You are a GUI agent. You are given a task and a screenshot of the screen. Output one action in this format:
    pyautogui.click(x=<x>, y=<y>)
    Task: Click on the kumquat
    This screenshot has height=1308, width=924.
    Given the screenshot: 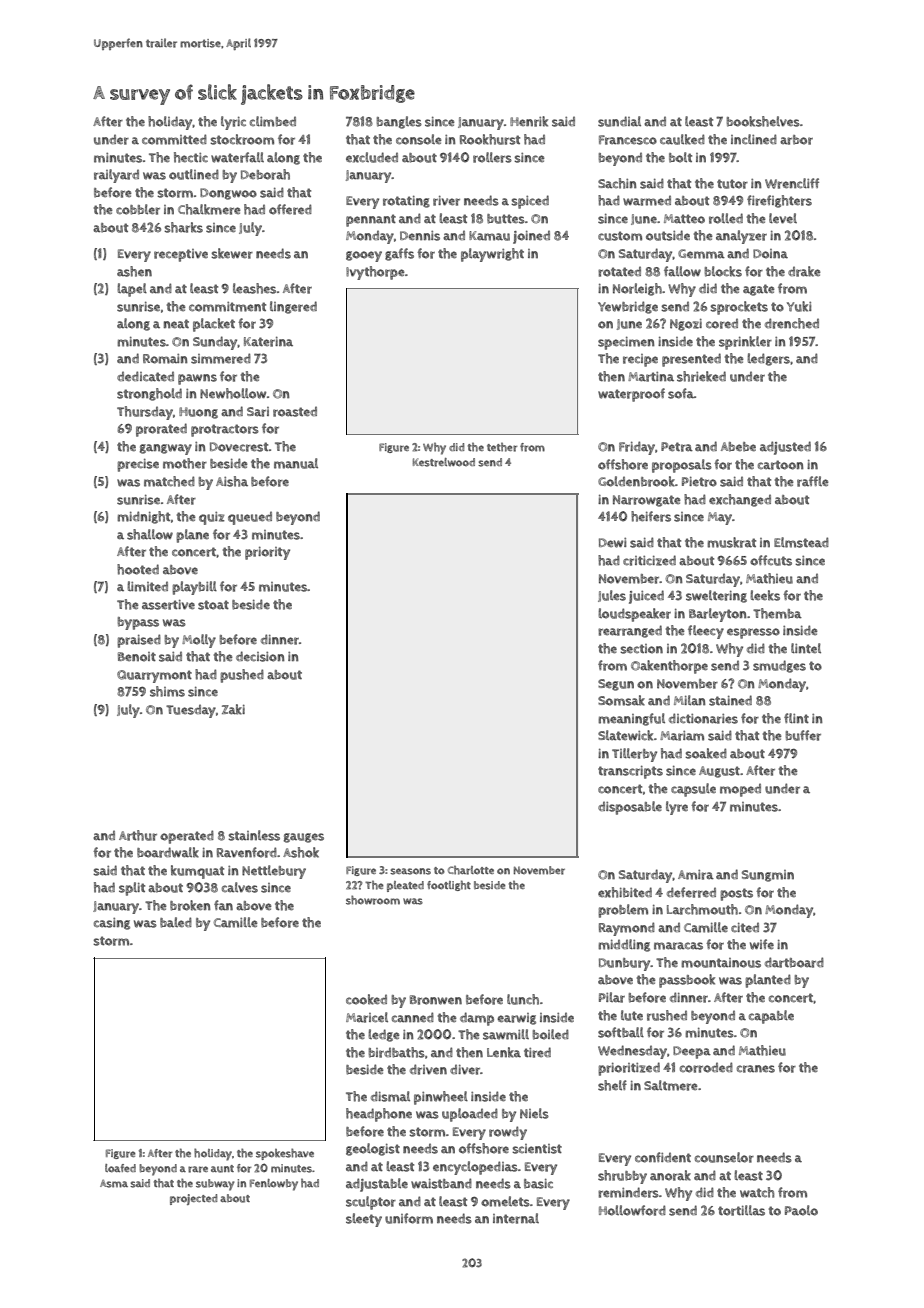 What is the action you would take?
    pyautogui.click(x=197, y=872)
